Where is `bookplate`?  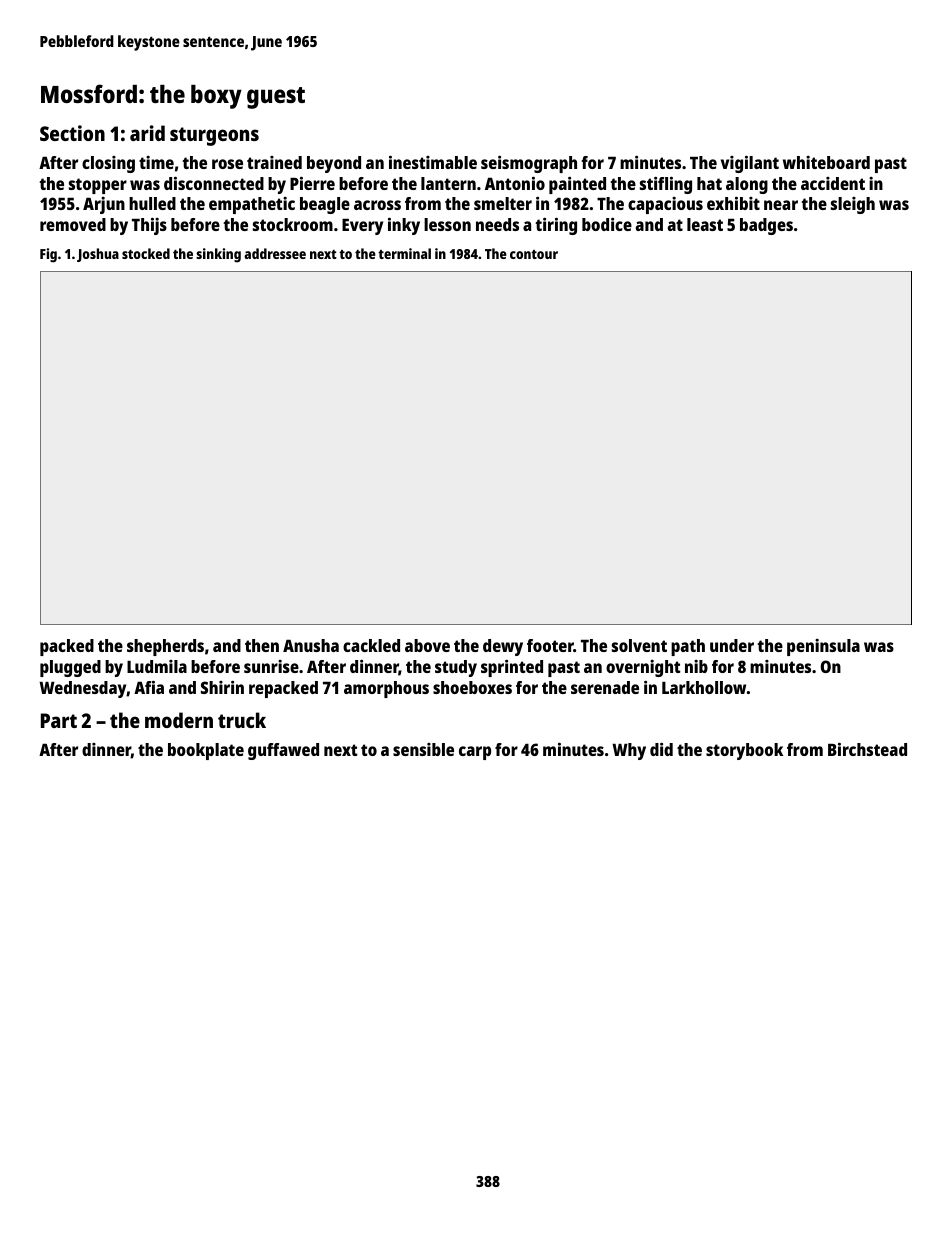 bookplate is located at coordinates (206, 751).
